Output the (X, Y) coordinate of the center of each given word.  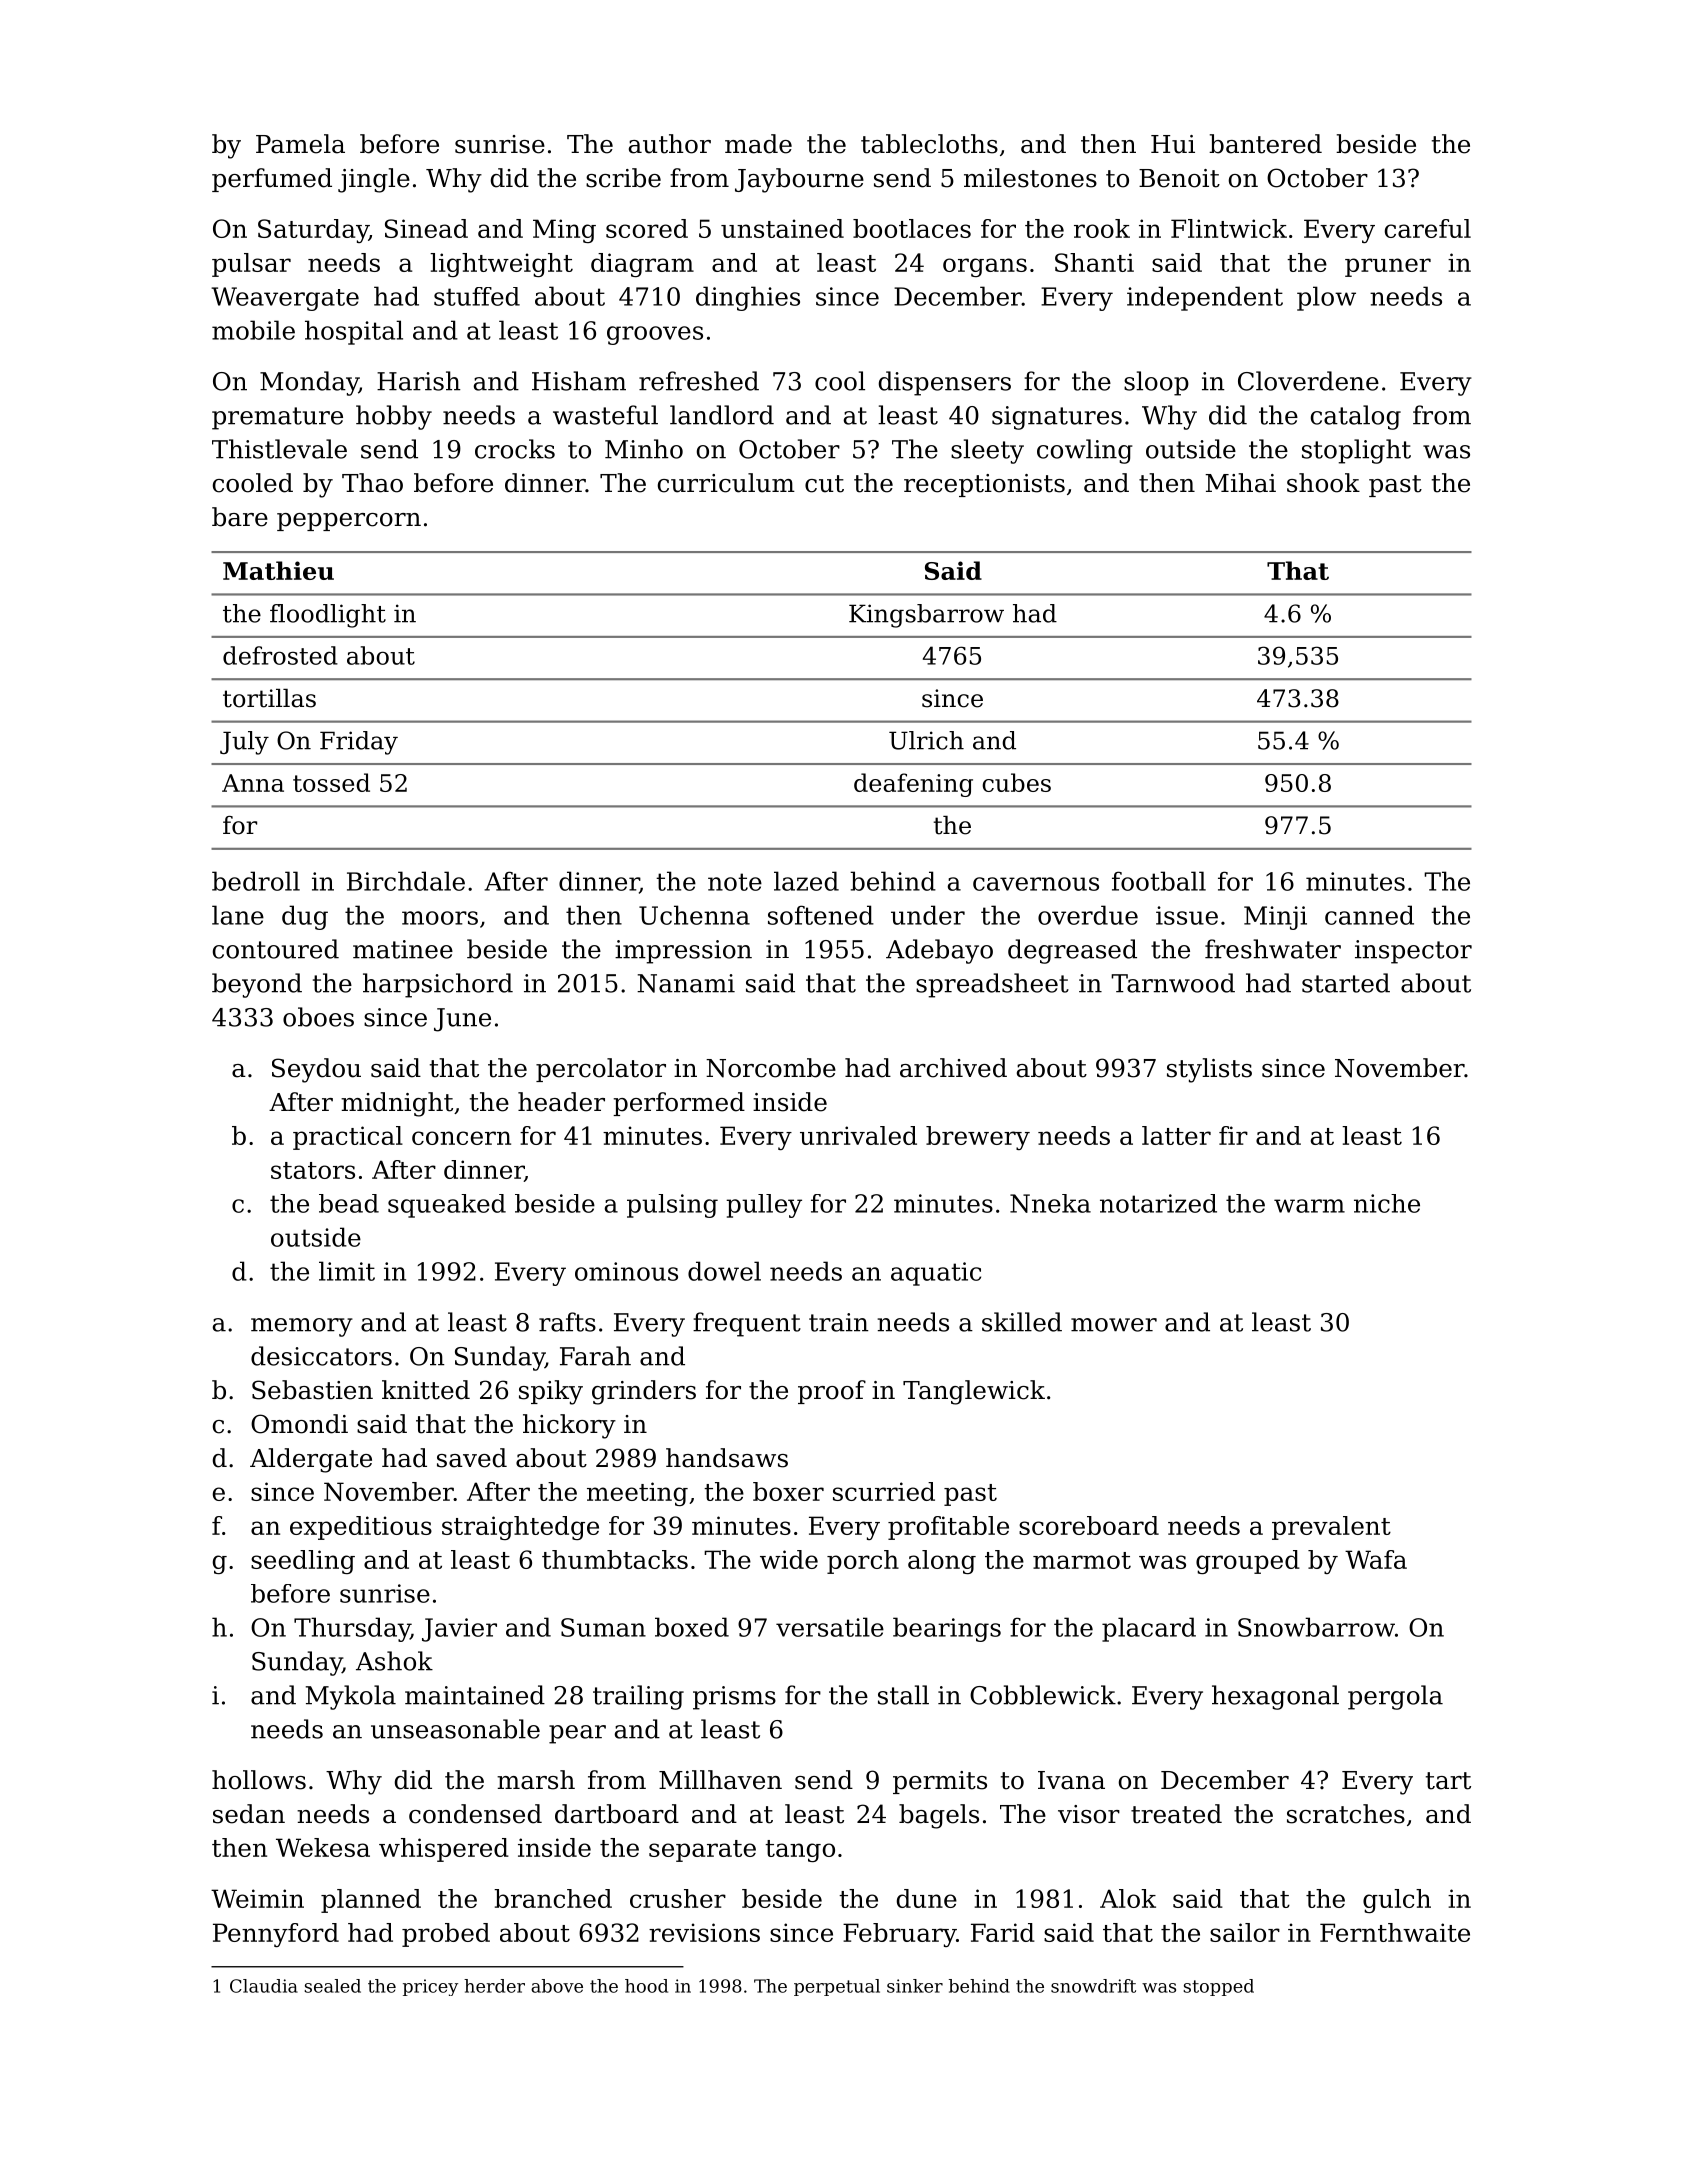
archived (953, 1068)
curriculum (726, 483)
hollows (259, 1780)
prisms (734, 1698)
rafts (567, 1322)
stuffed (477, 296)
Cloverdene (1308, 381)
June (462, 1020)
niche (1387, 1203)
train (839, 1322)
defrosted (280, 655)
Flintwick (1229, 228)
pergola (1395, 1697)
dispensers (945, 383)
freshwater (1273, 949)
